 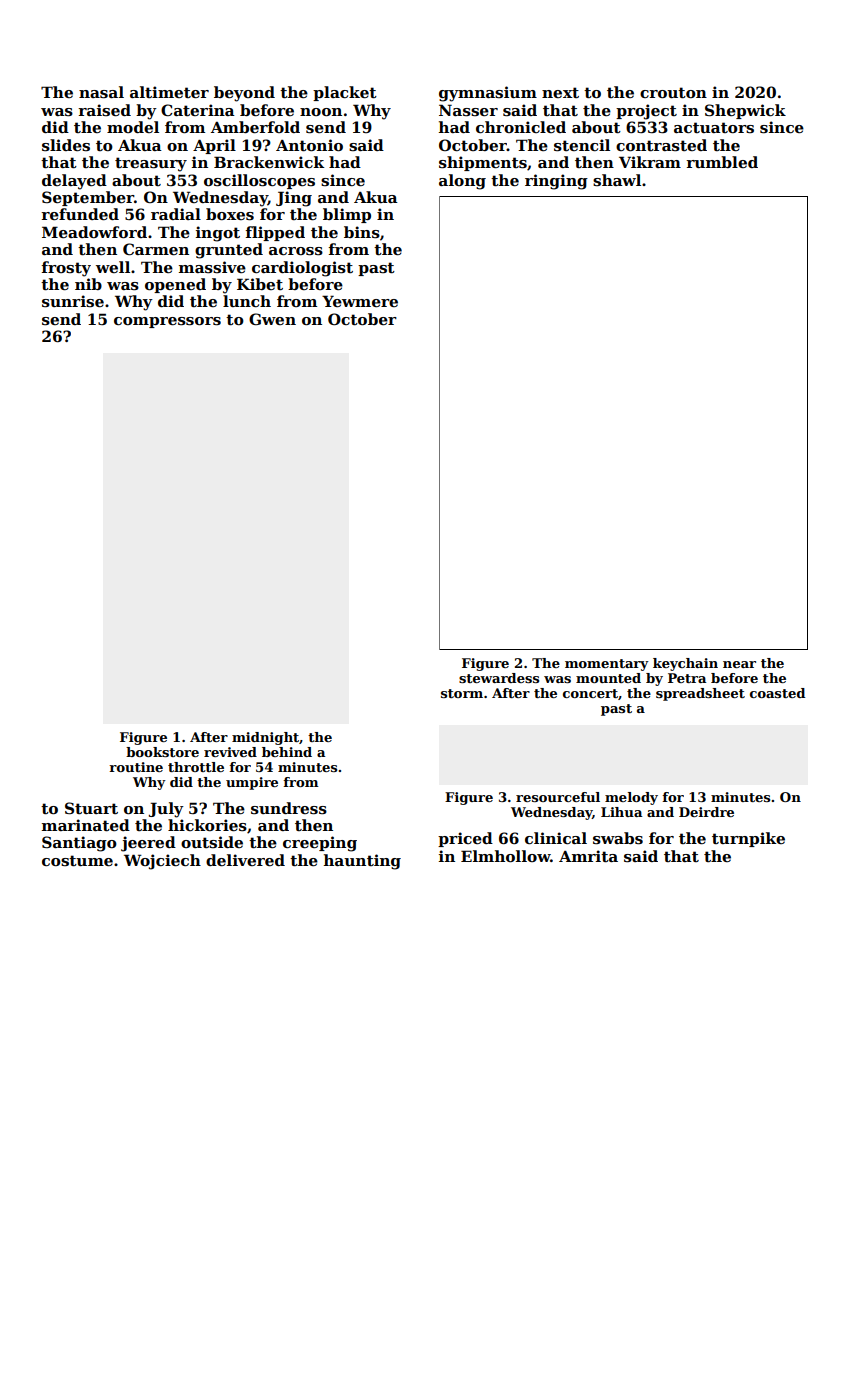 I want to click on compressors, so click(x=167, y=322).
